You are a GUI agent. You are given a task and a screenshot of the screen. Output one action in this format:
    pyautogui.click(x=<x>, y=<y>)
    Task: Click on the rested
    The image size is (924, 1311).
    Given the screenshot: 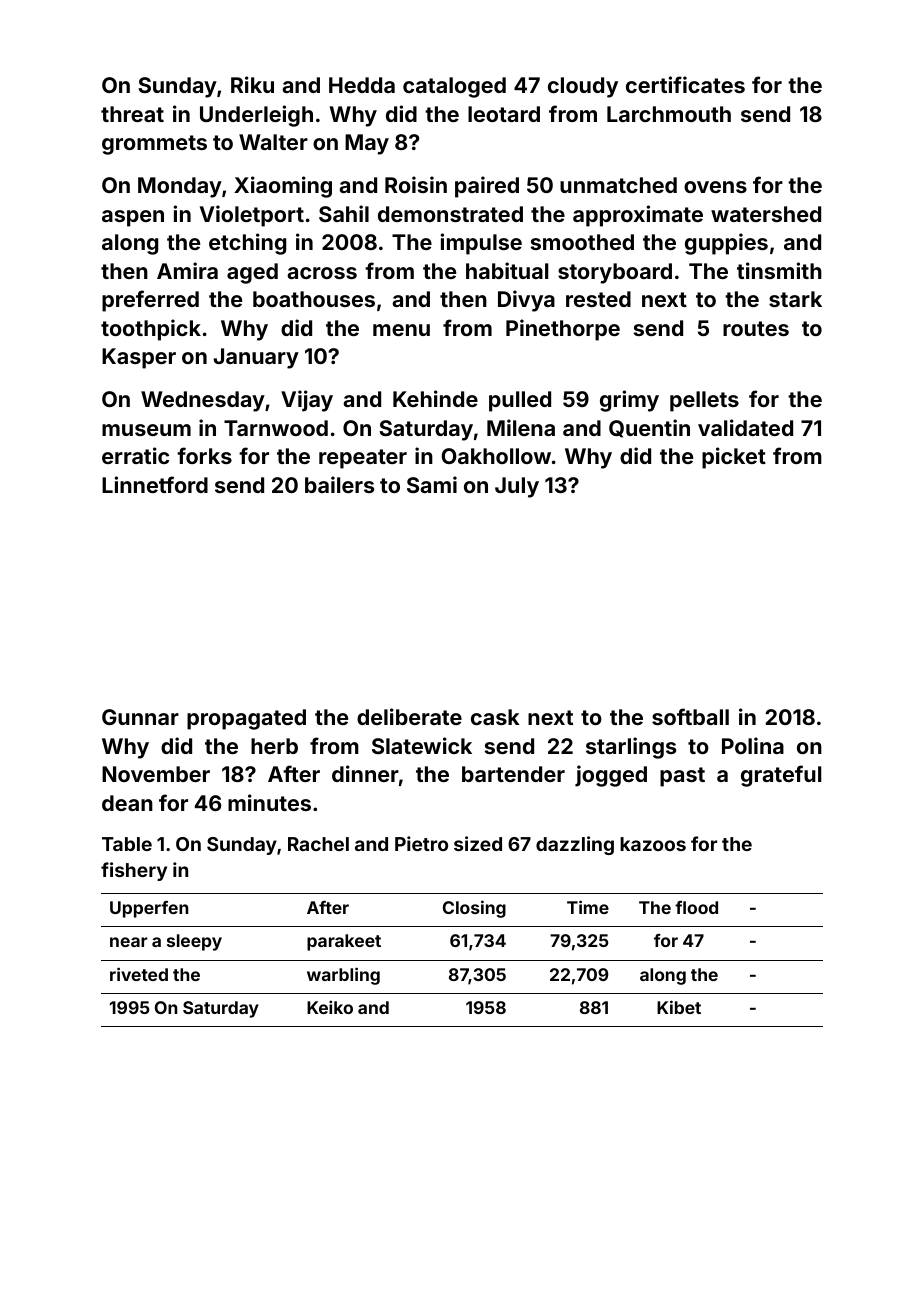 What is the action you would take?
    pyautogui.click(x=598, y=299)
